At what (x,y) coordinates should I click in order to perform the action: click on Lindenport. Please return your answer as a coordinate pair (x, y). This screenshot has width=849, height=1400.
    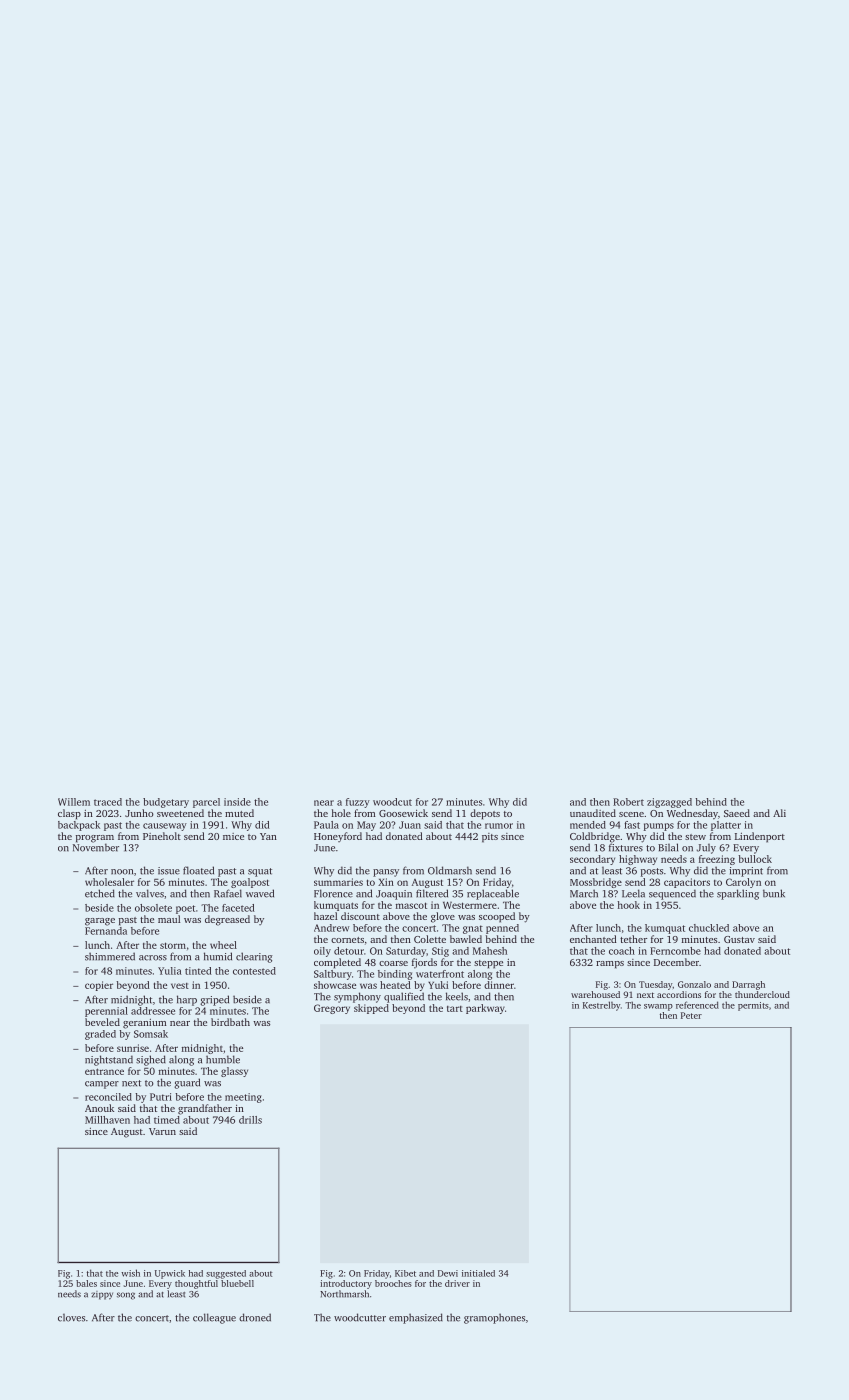
    Looking at the image, I should click on (760, 837).
